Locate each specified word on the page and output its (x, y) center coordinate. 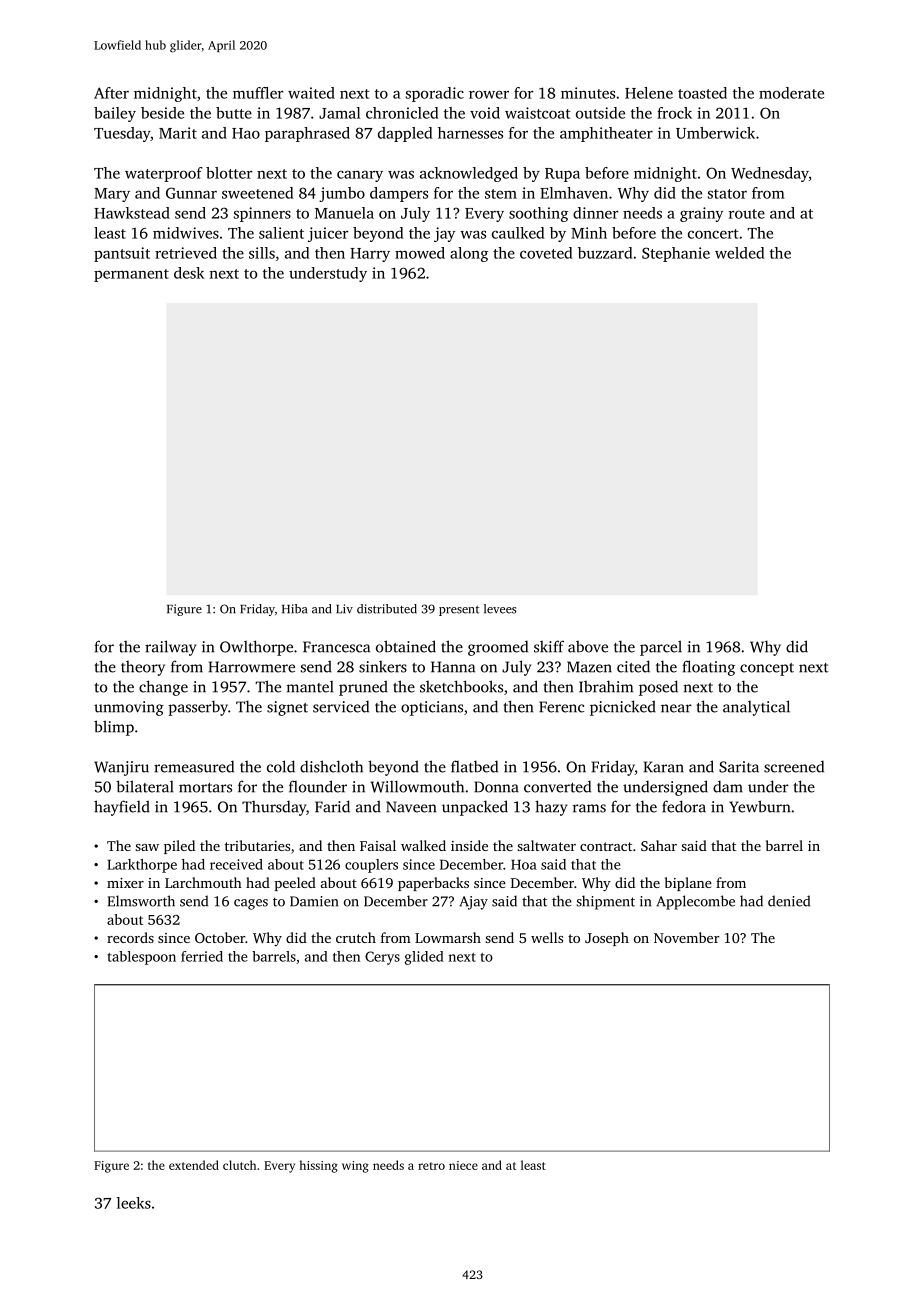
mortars (205, 788)
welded (739, 253)
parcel (661, 648)
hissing (319, 1166)
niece (463, 1165)
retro (431, 1166)
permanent (131, 275)
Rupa (562, 175)
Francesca (336, 647)
